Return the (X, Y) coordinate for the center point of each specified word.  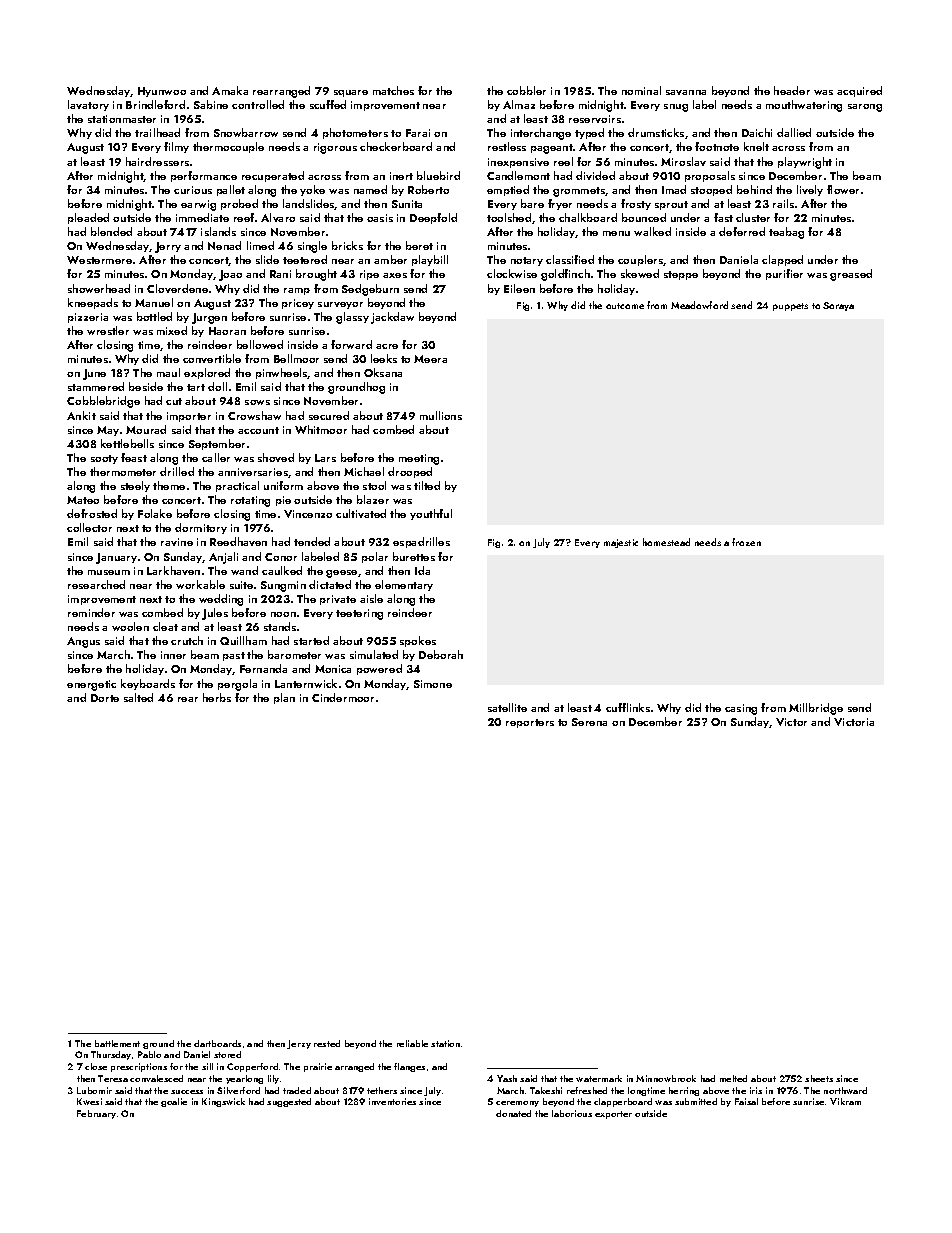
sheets (819, 1078)
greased (851, 275)
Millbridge (816, 709)
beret (419, 245)
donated (513, 1113)
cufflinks (628, 707)
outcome (625, 306)
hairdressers (157, 161)
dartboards (217, 1043)
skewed (640, 273)
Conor (281, 557)
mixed (172, 330)
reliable (412, 1043)
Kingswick (223, 1102)
